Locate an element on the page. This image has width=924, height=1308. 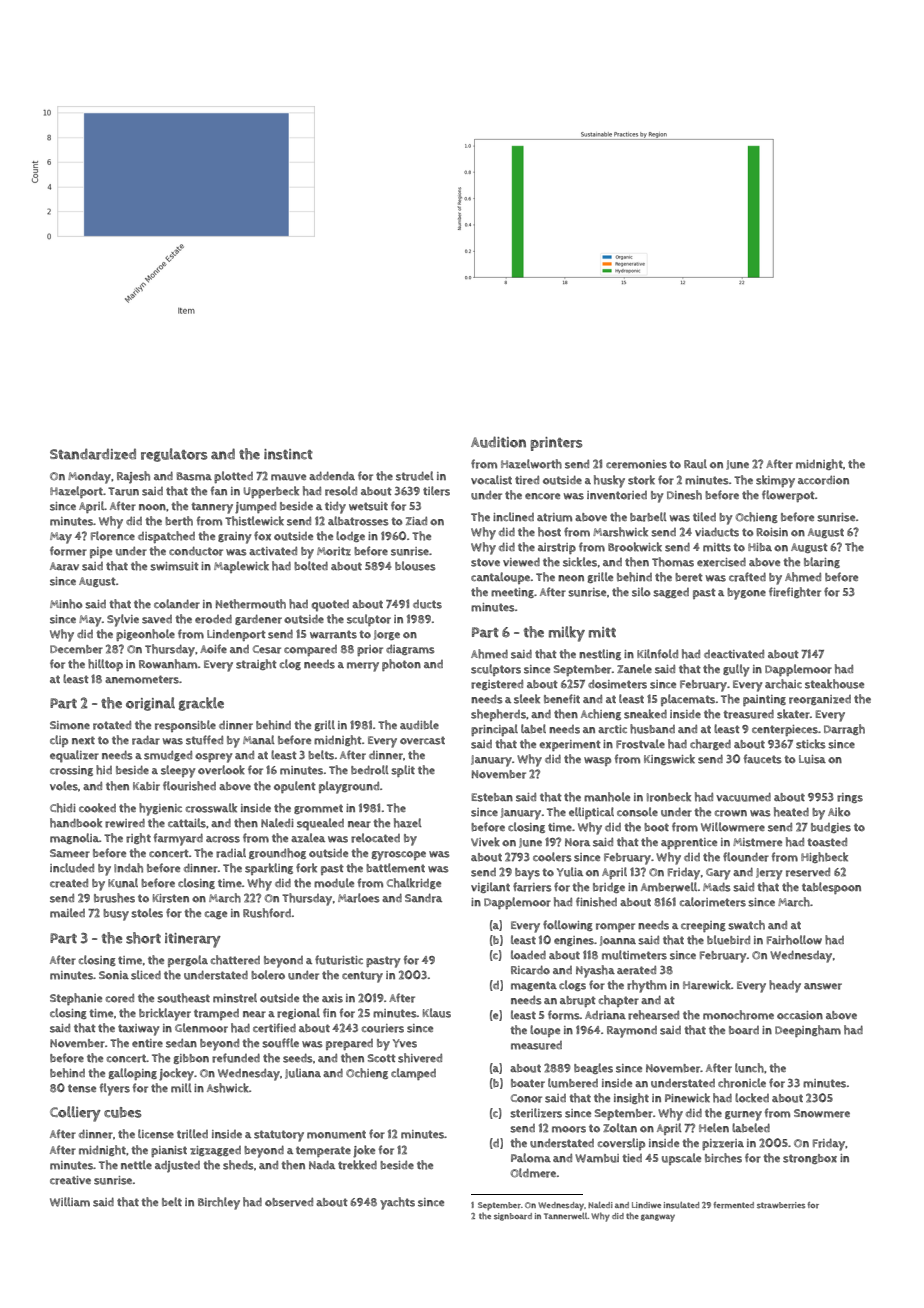
relocated is located at coordinates (375, 838).
